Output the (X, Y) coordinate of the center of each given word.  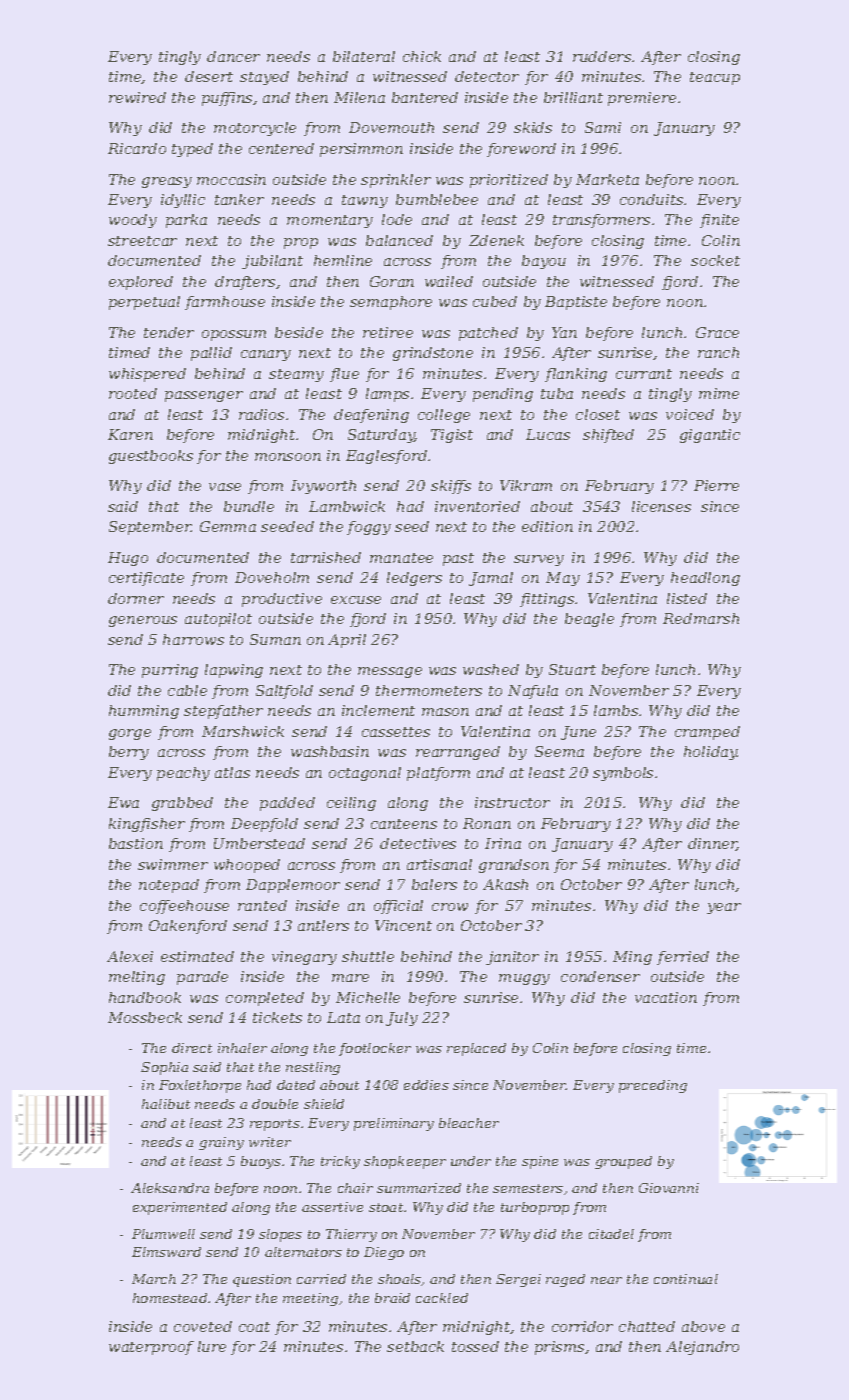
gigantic (710, 436)
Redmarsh (701, 618)
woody (133, 221)
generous (143, 621)
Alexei (130, 956)
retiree (388, 332)
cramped (707, 733)
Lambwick (347, 506)
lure (212, 1346)
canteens (404, 824)
